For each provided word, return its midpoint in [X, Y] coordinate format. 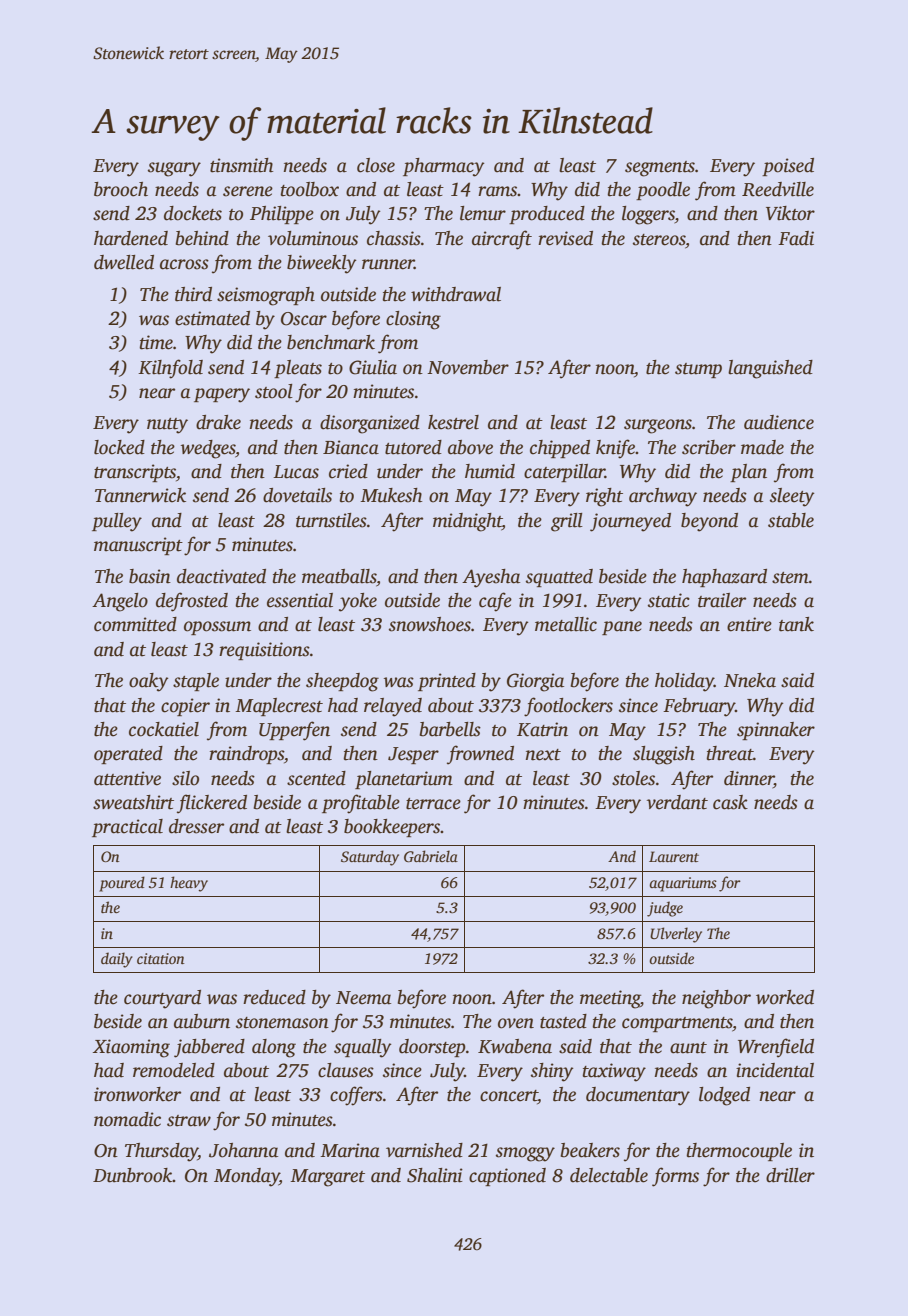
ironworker [137, 1094]
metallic [566, 624]
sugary [174, 169]
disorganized [370, 424]
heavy [189, 884]
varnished [424, 1150]
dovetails [297, 495]
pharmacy [444, 167]
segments [660, 169]
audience [779, 422]
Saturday [370, 858]
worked [785, 997]
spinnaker [776, 731]
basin [150, 576]
